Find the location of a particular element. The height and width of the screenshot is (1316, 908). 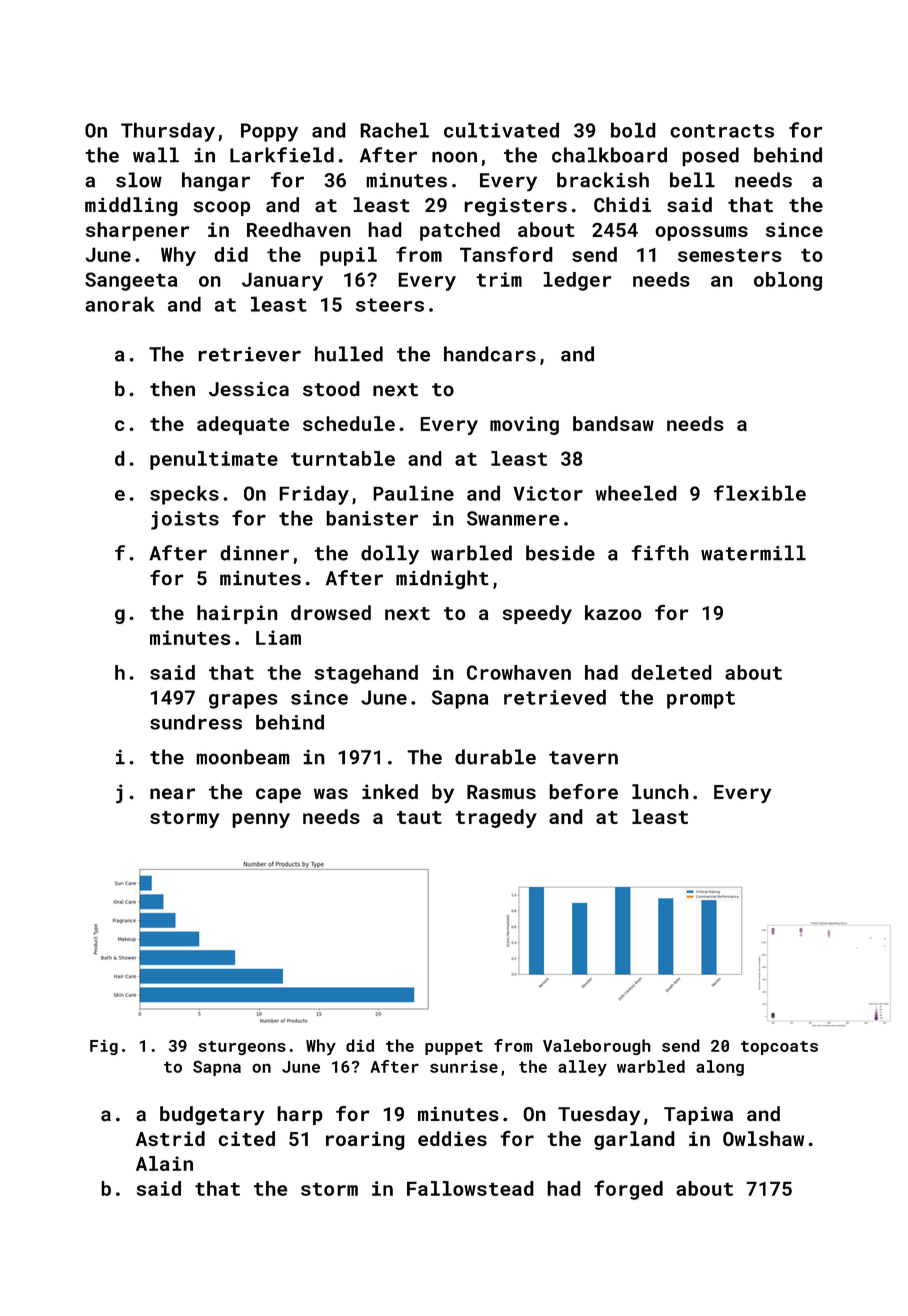

taut is located at coordinates (419, 817).
